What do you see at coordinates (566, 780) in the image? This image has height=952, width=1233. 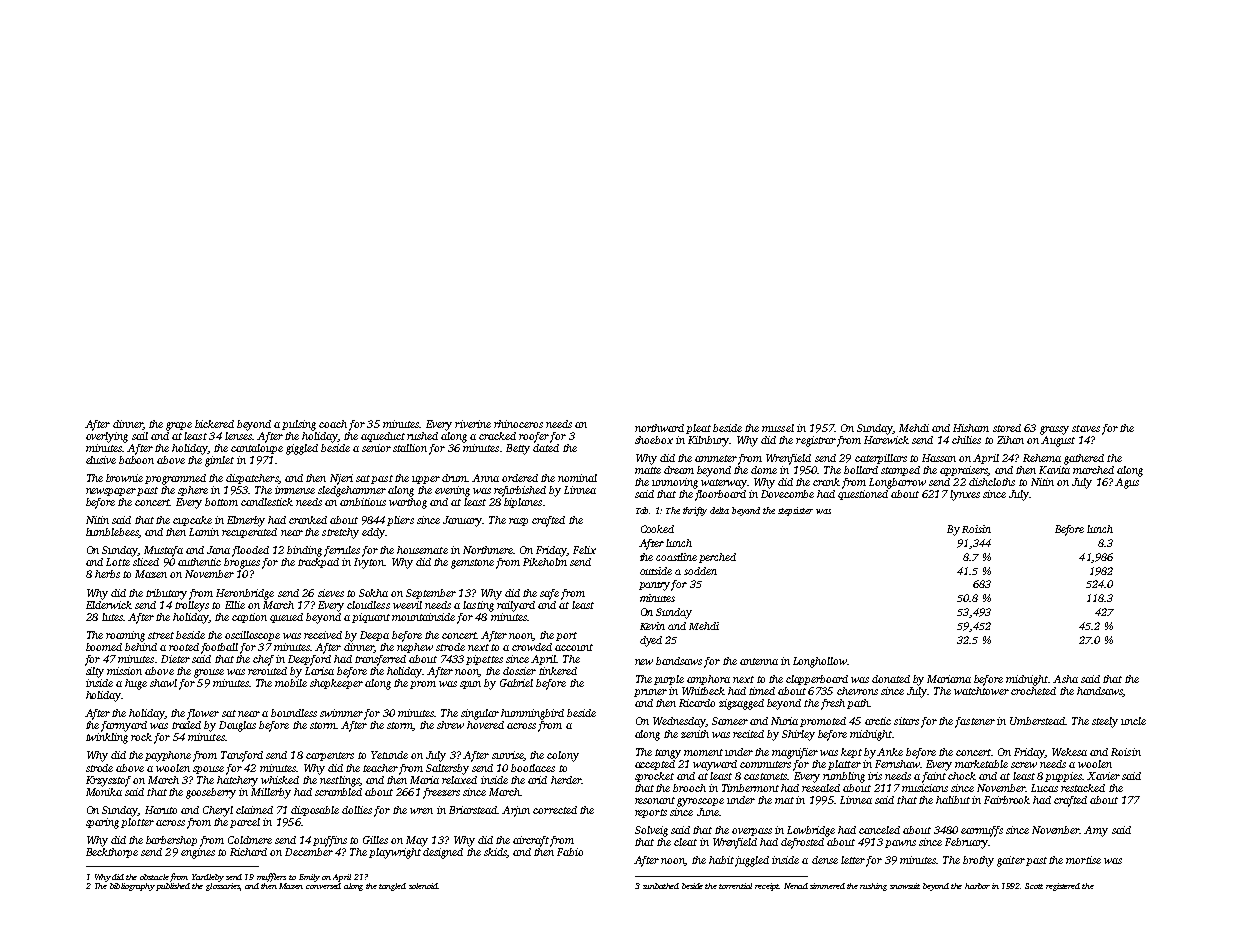 I see `herder` at bounding box center [566, 780].
